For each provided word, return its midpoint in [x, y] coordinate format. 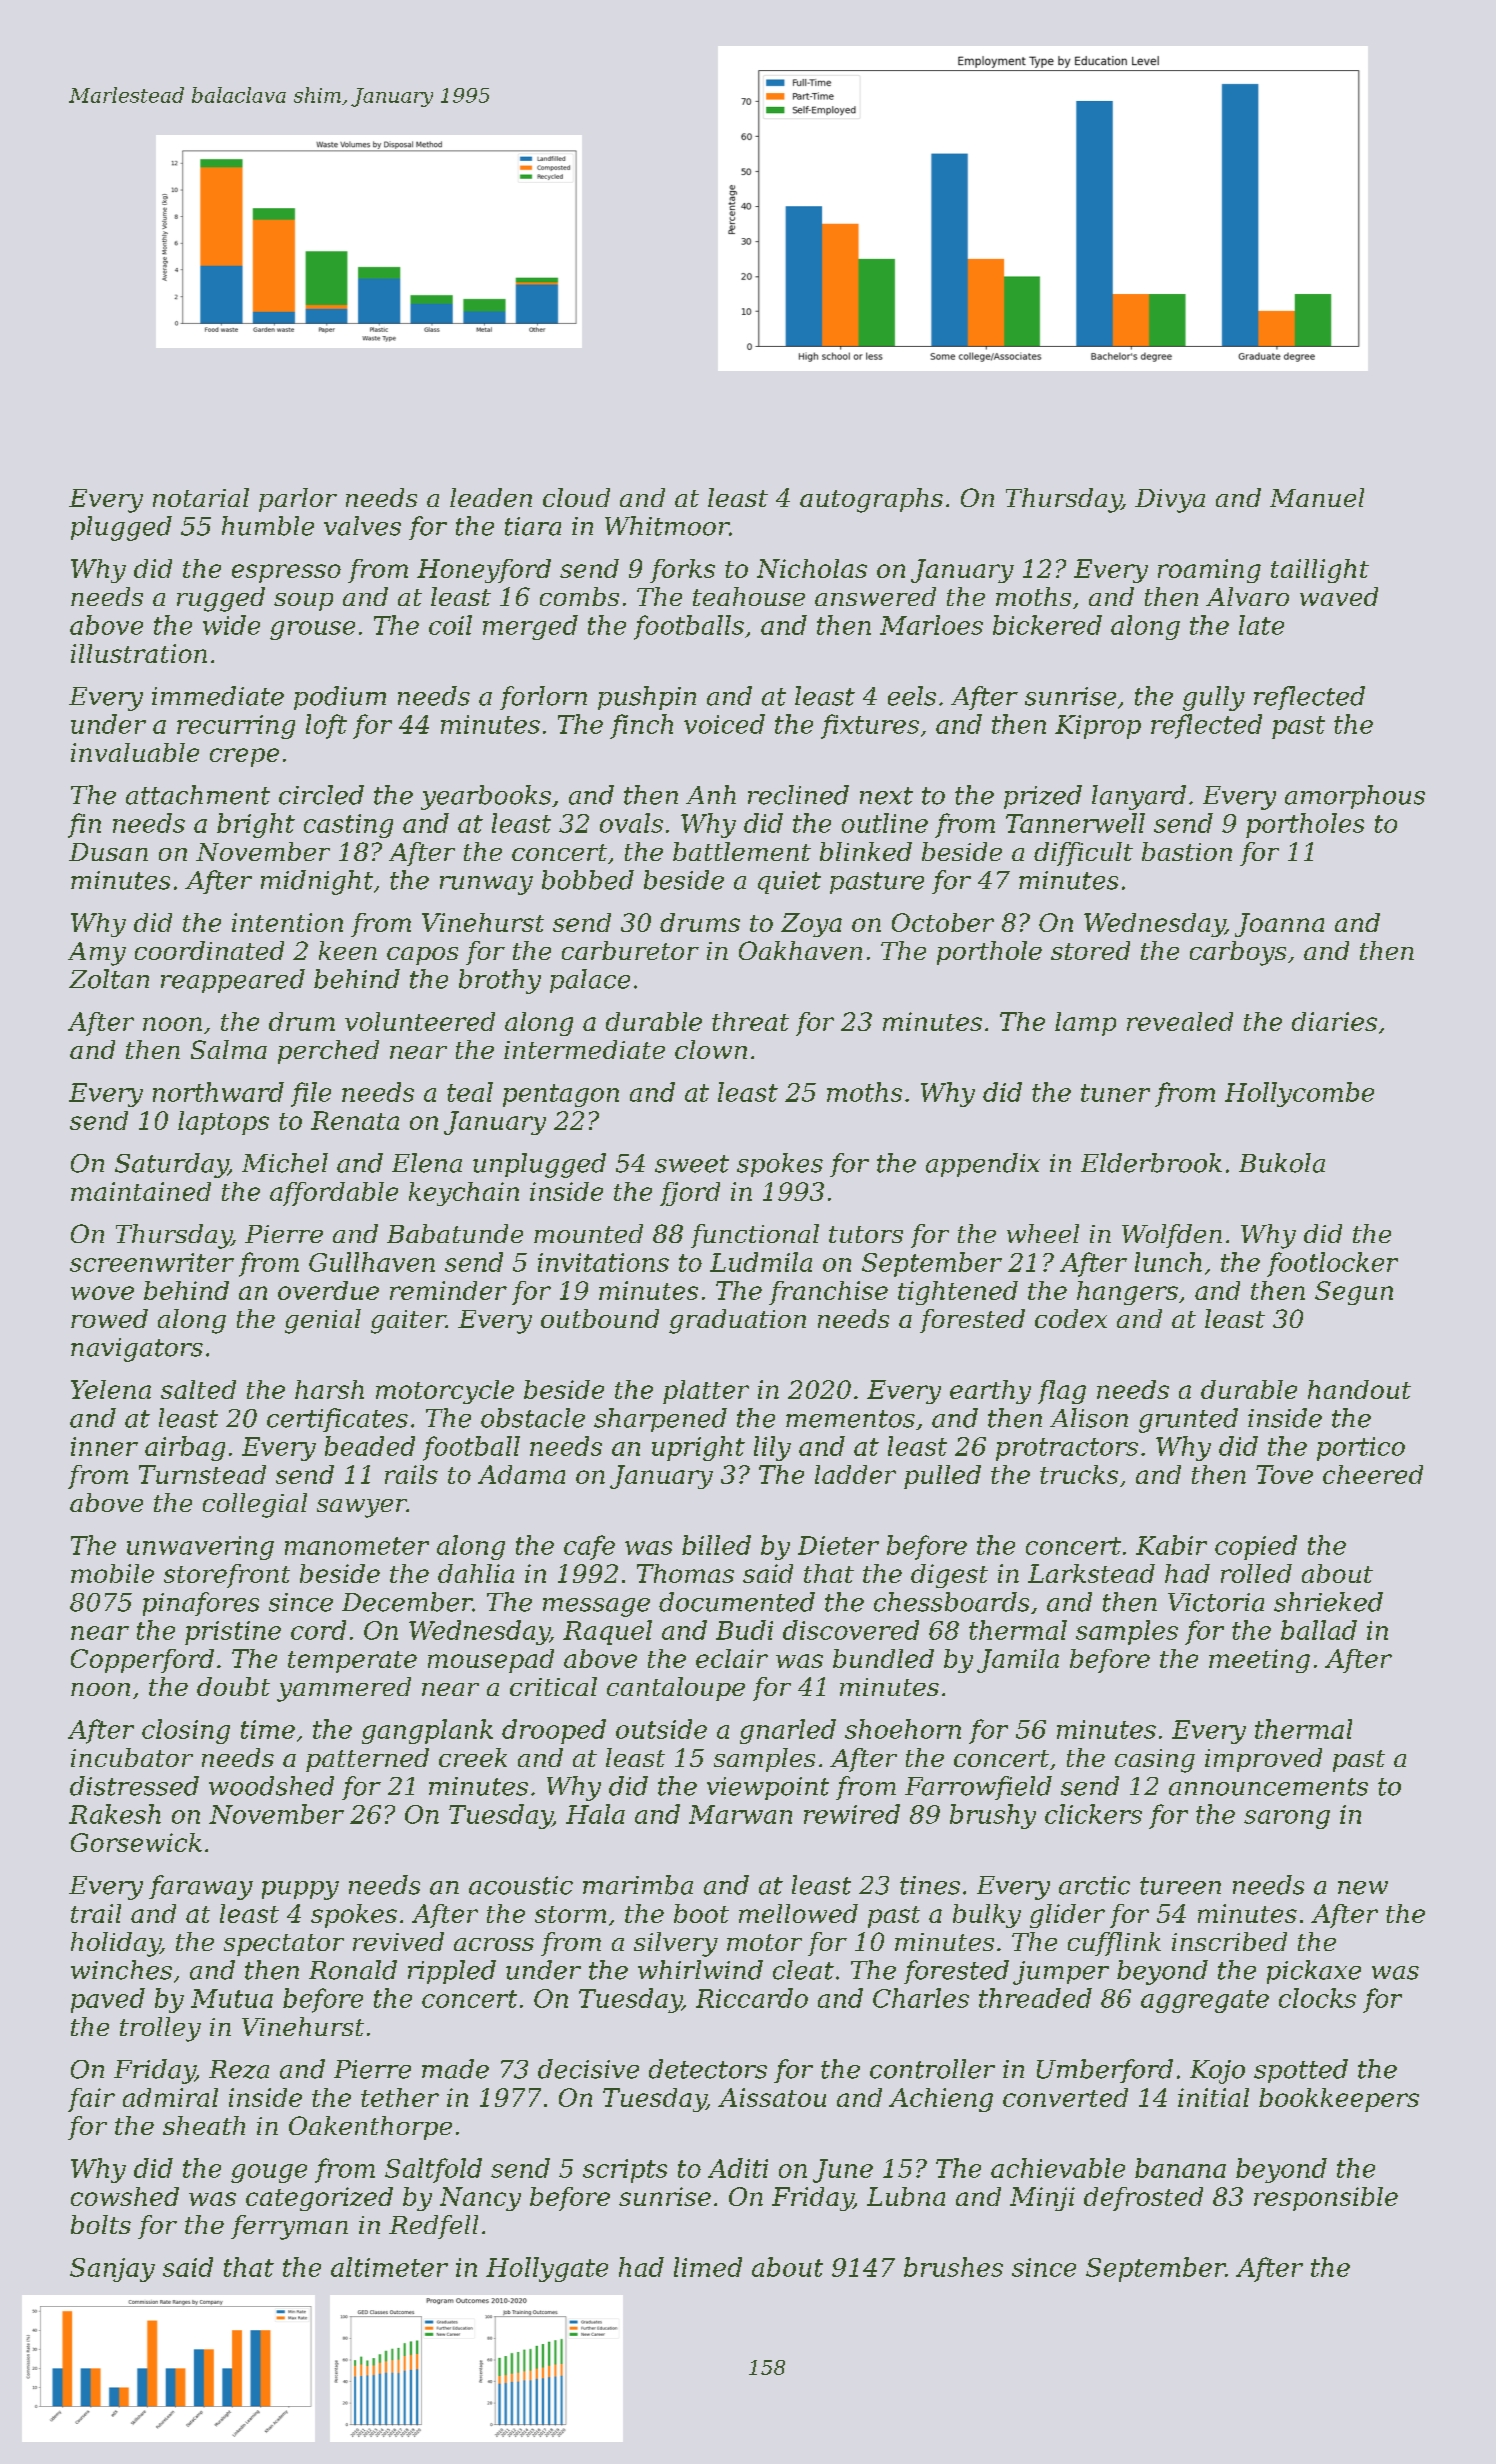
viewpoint [768, 1788]
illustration [139, 653]
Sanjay [112, 2270]
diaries [1334, 1021]
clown [711, 1049]
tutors [866, 1234]
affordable [334, 1194]
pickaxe [1314, 1972]
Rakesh [115, 1814]
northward [218, 1092]
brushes [953, 2267]
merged [530, 627]
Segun [1354, 1293]
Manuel [1317, 497]
